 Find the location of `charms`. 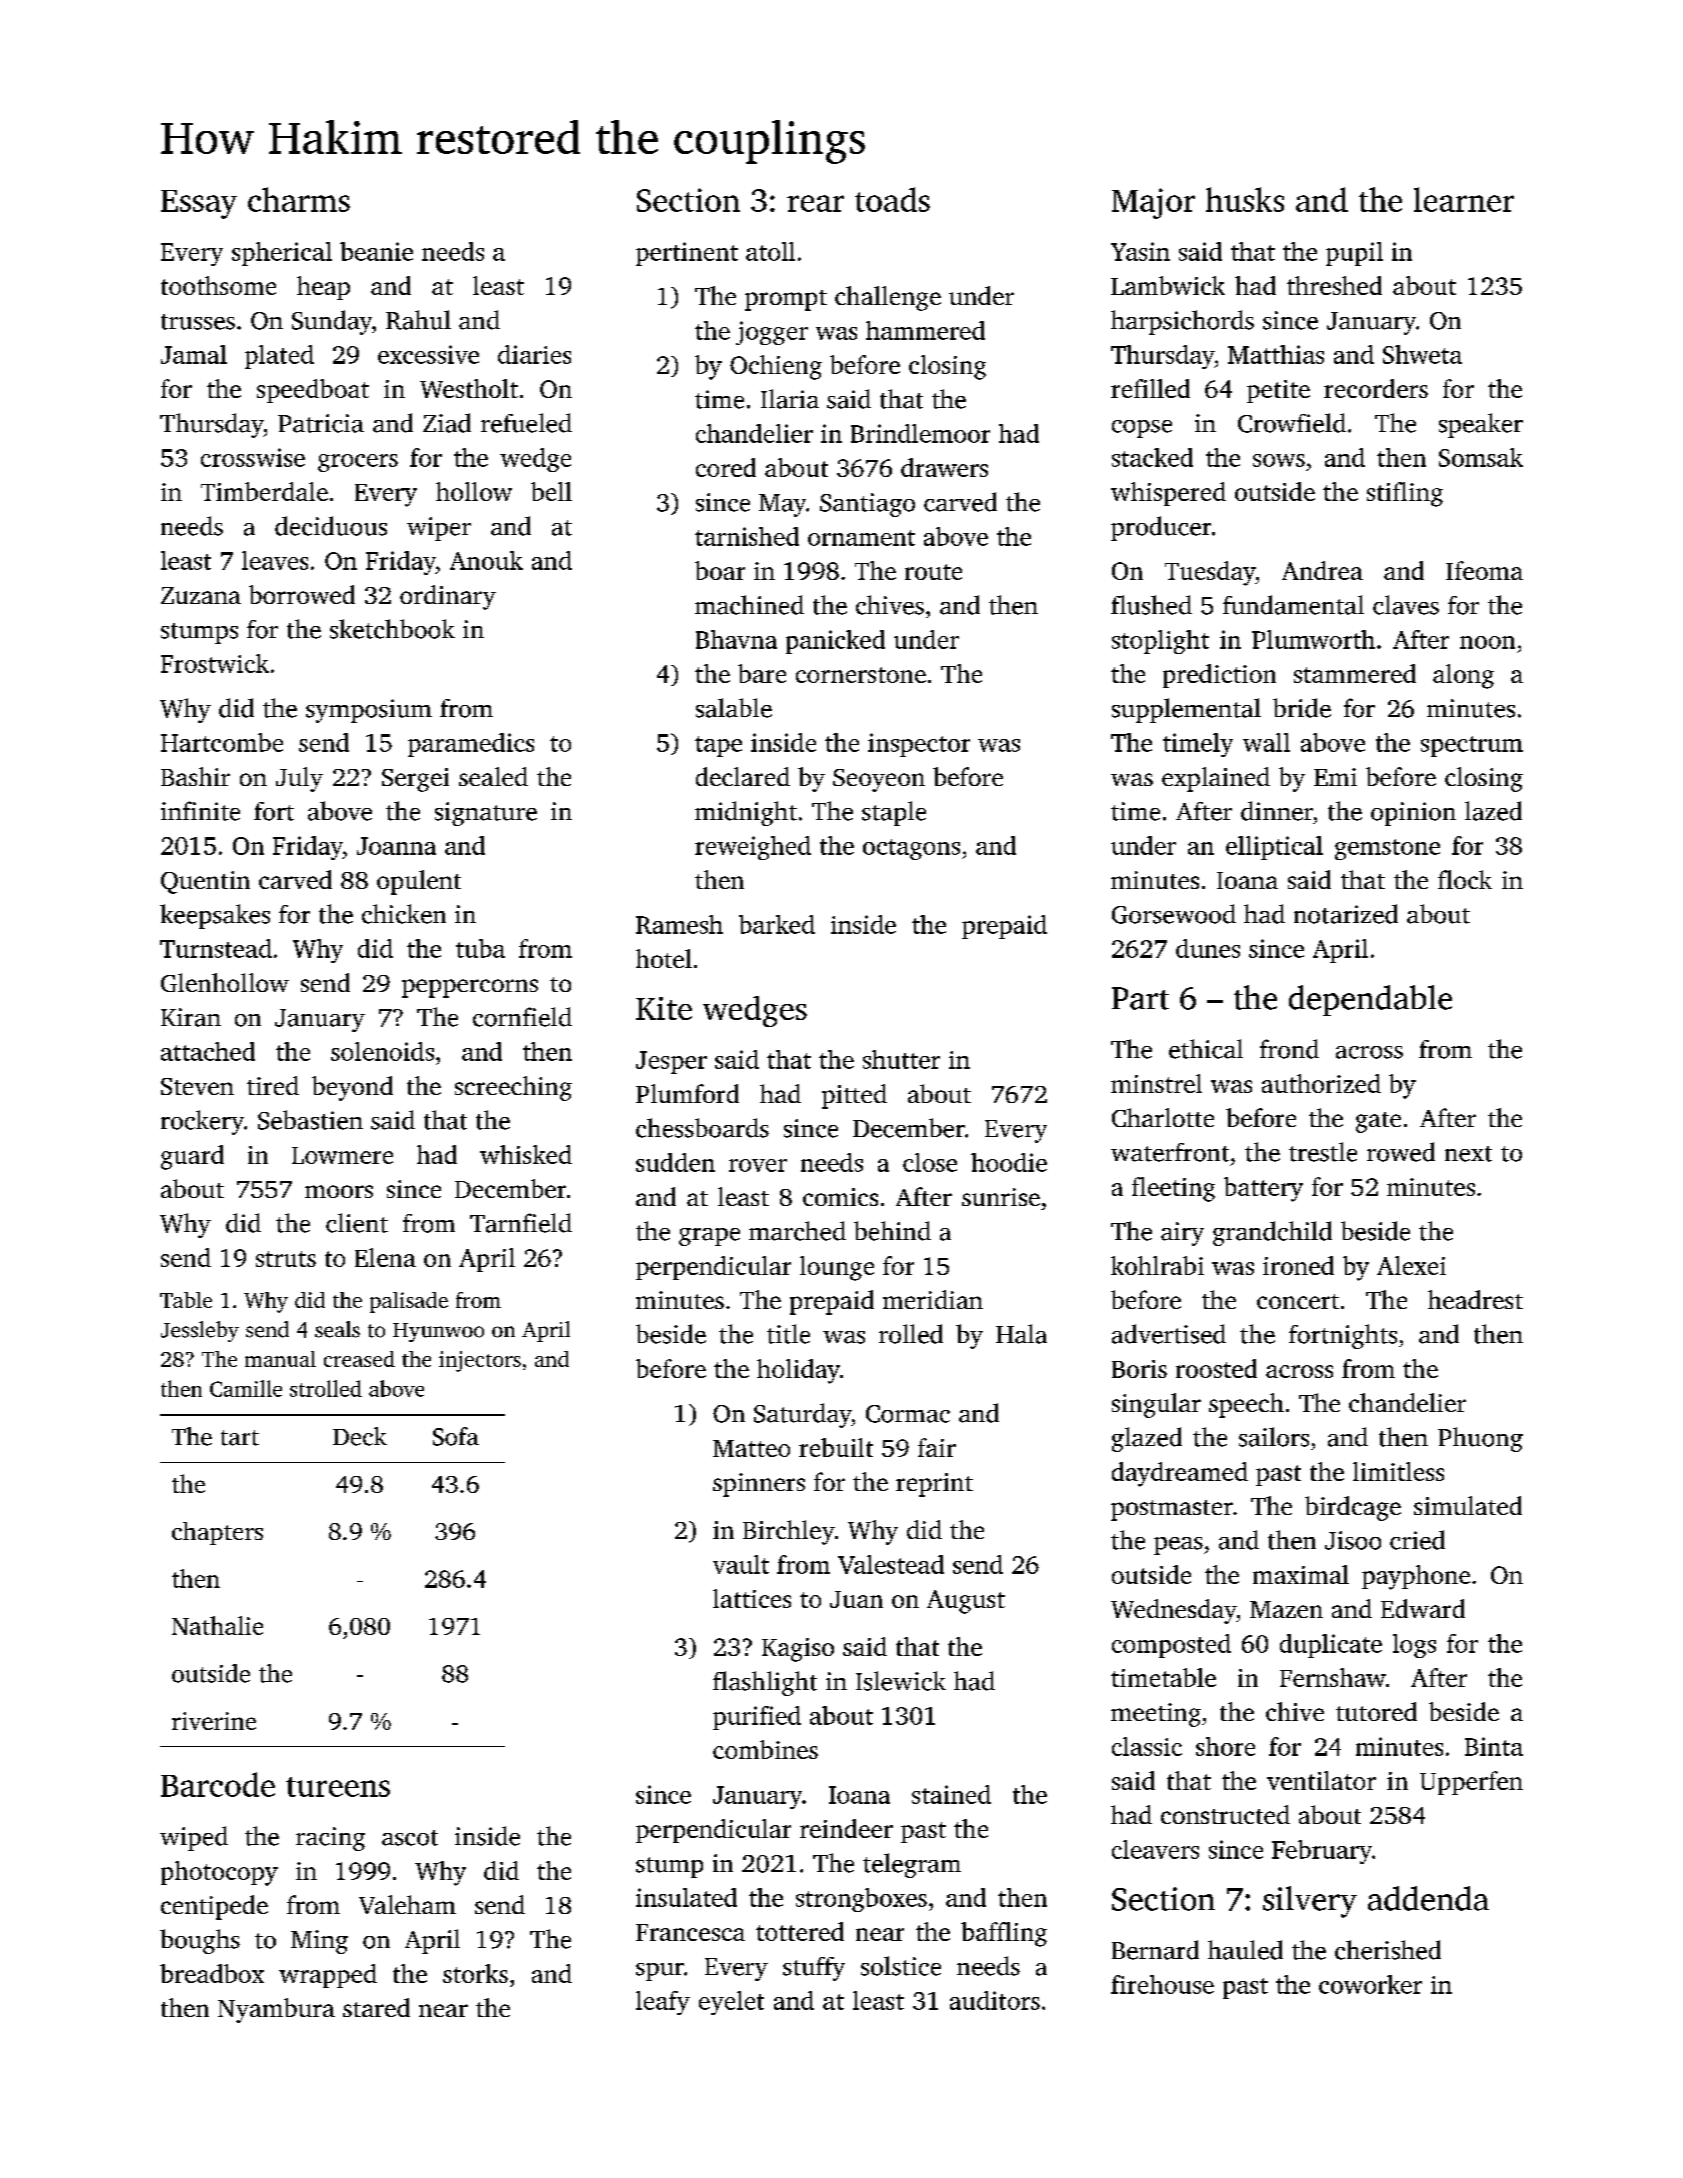

charms is located at coordinates (299, 199).
